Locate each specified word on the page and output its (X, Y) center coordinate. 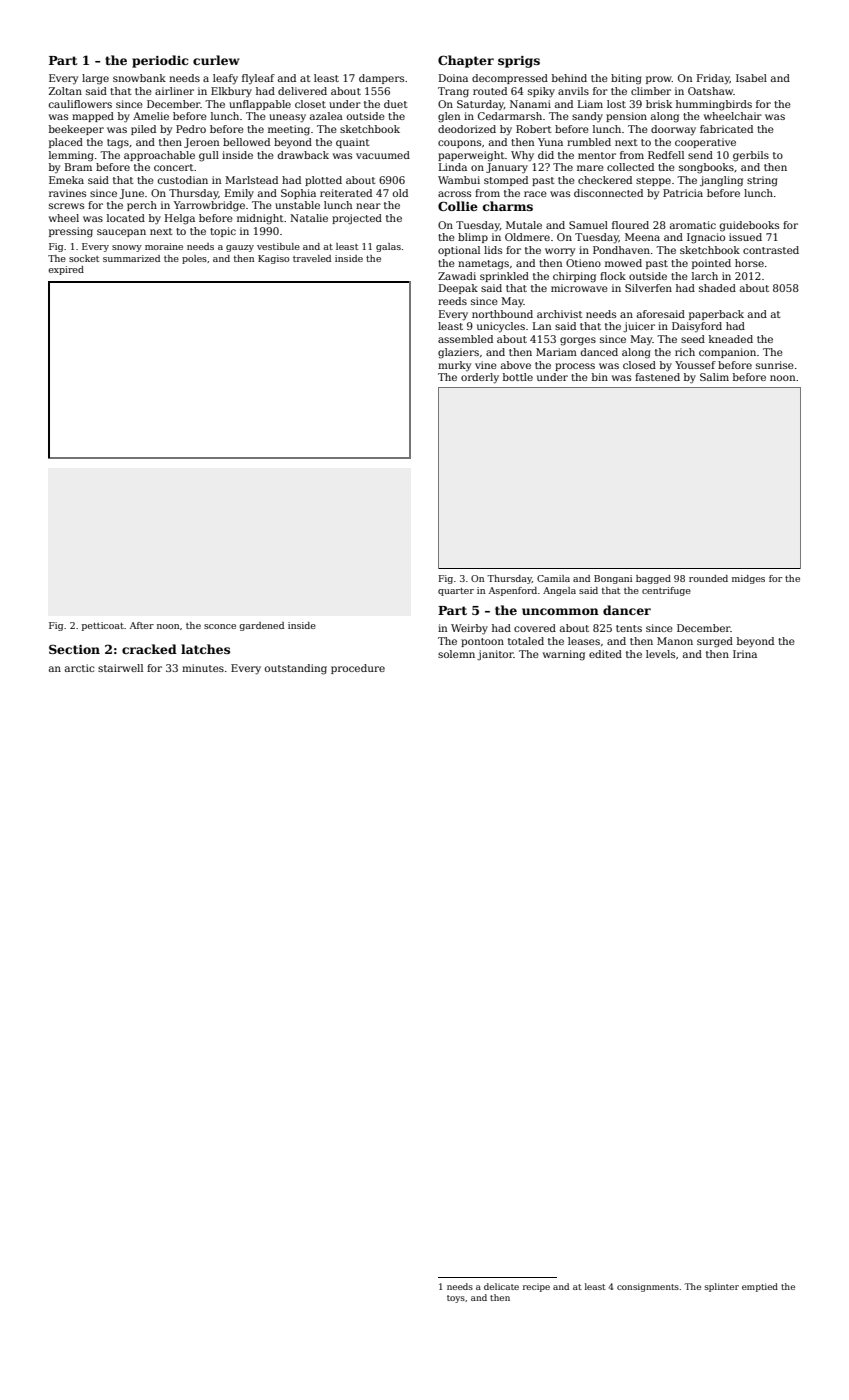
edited (605, 654)
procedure (358, 669)
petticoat (103, 626)
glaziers (458, 353)
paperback (716, 315)
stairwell (120, 668)
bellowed (246, 142)
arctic (80, 668)
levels (660, 654)
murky (454, 366)
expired (66, 270)
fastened (657, 377)
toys (456, 1299)
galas (388, 247)
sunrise (775, 365)
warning (564, 655)
